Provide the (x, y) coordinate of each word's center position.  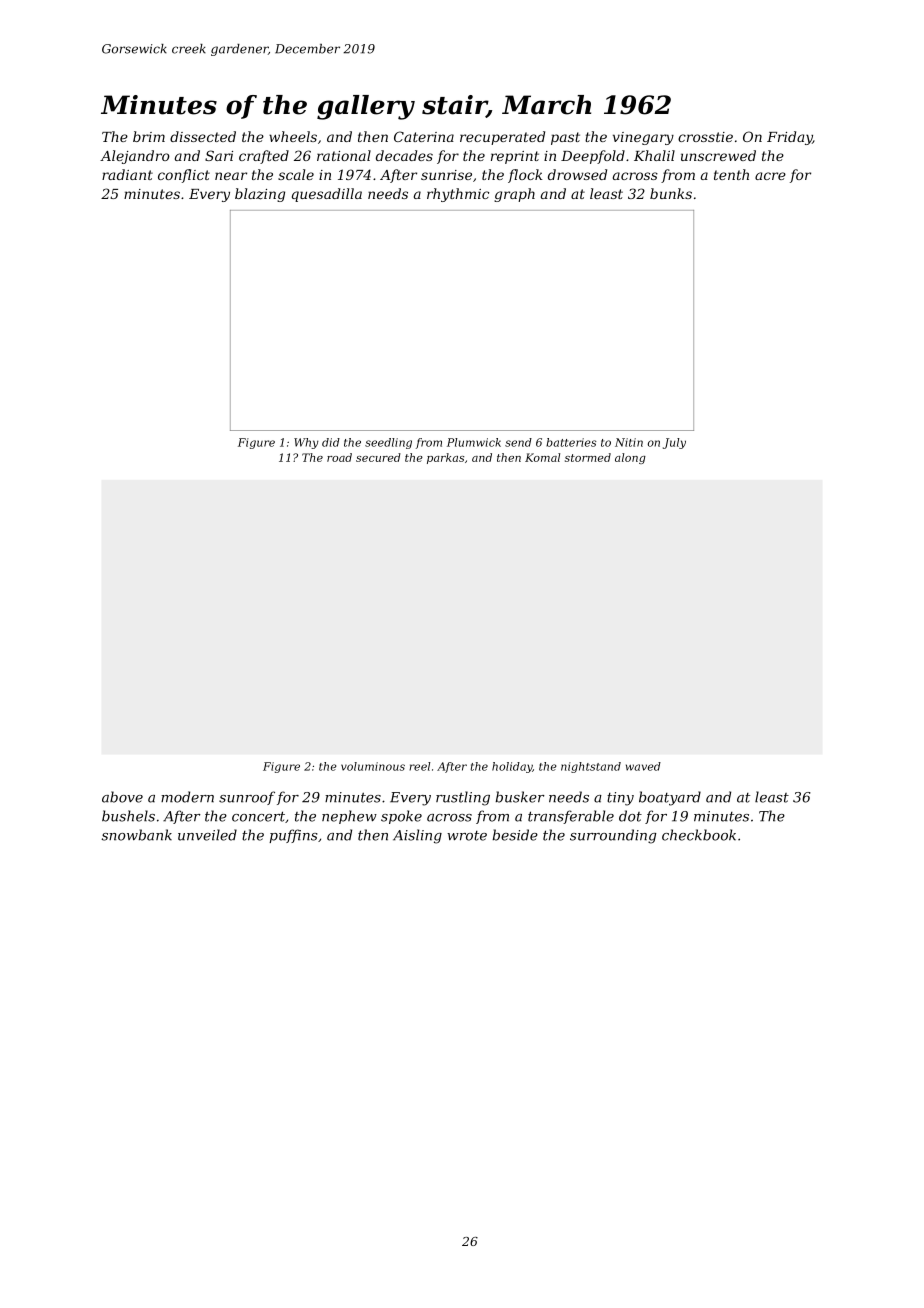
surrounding (613, 836)
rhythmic (458, 195)
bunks (671, 193)
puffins (293, 836)
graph (514, 195)
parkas (445, 458)
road (339, 457)
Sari (219, 155)
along (630, 458)
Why (306, 443)
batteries (571, 442)
